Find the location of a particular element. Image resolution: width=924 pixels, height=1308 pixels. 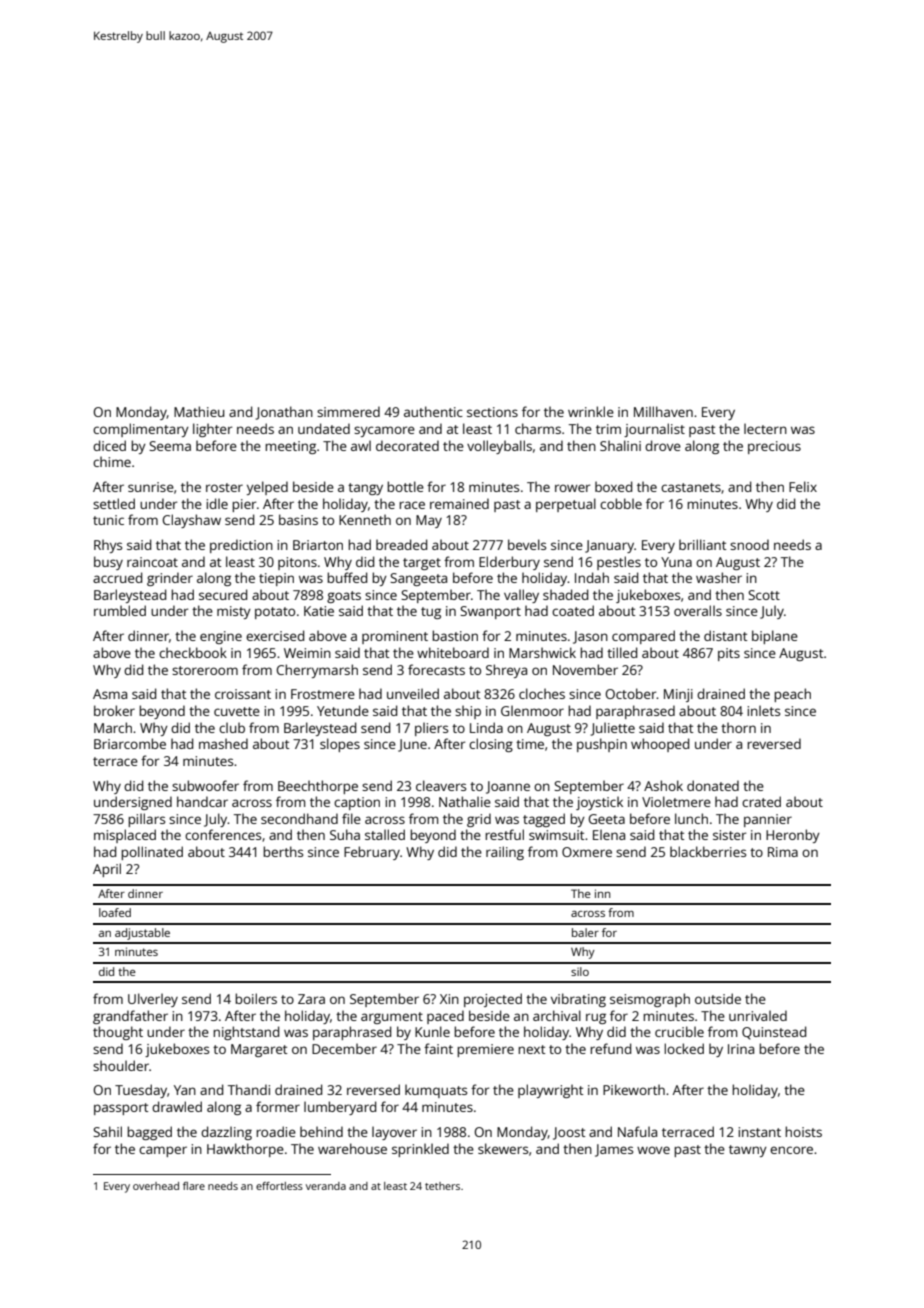

Jonathan is located at coordinates (284, 413).
